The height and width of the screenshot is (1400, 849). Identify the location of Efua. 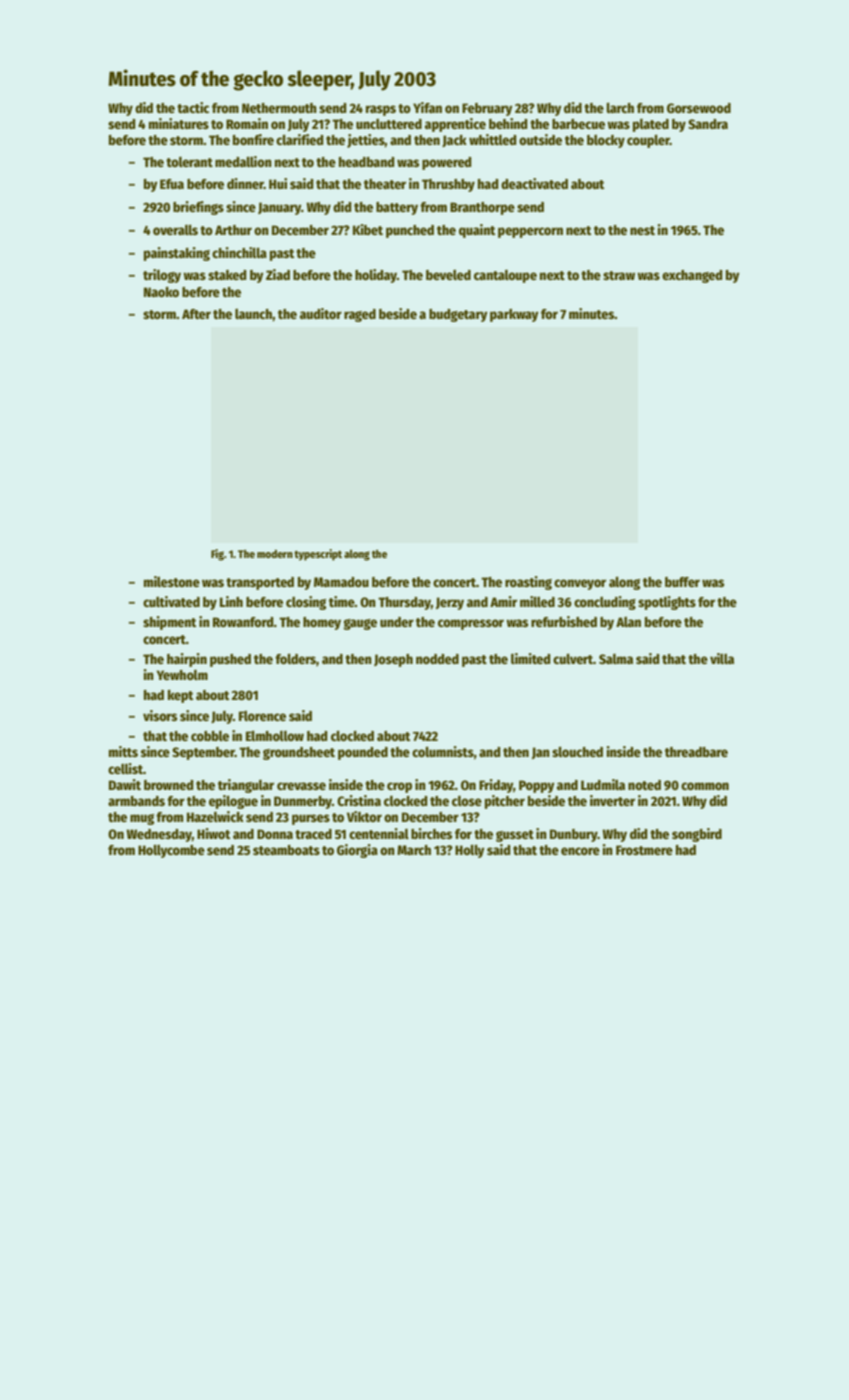
(172, 184).
